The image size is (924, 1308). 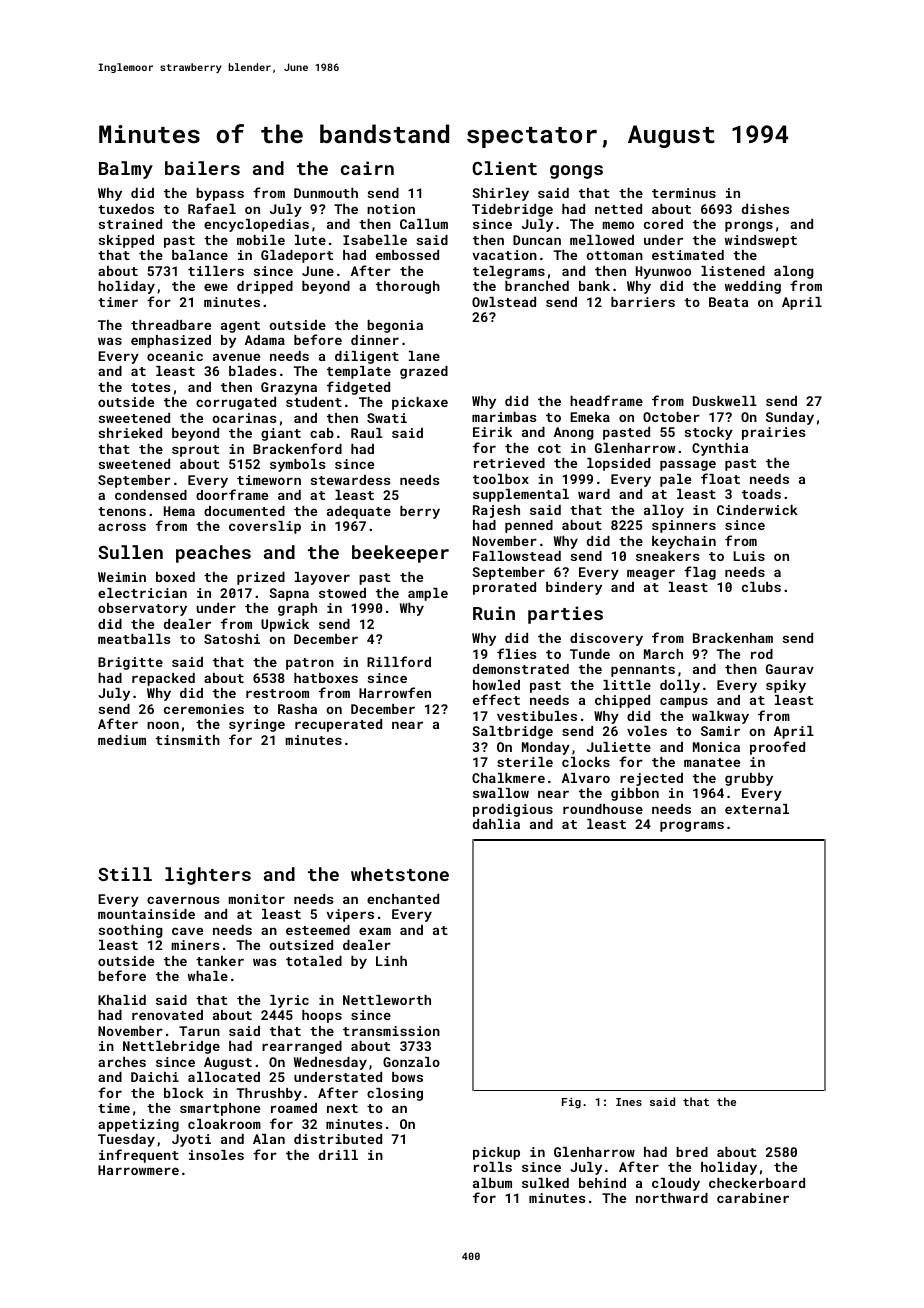 I want to click on noon, so click(x=163, y=725).
